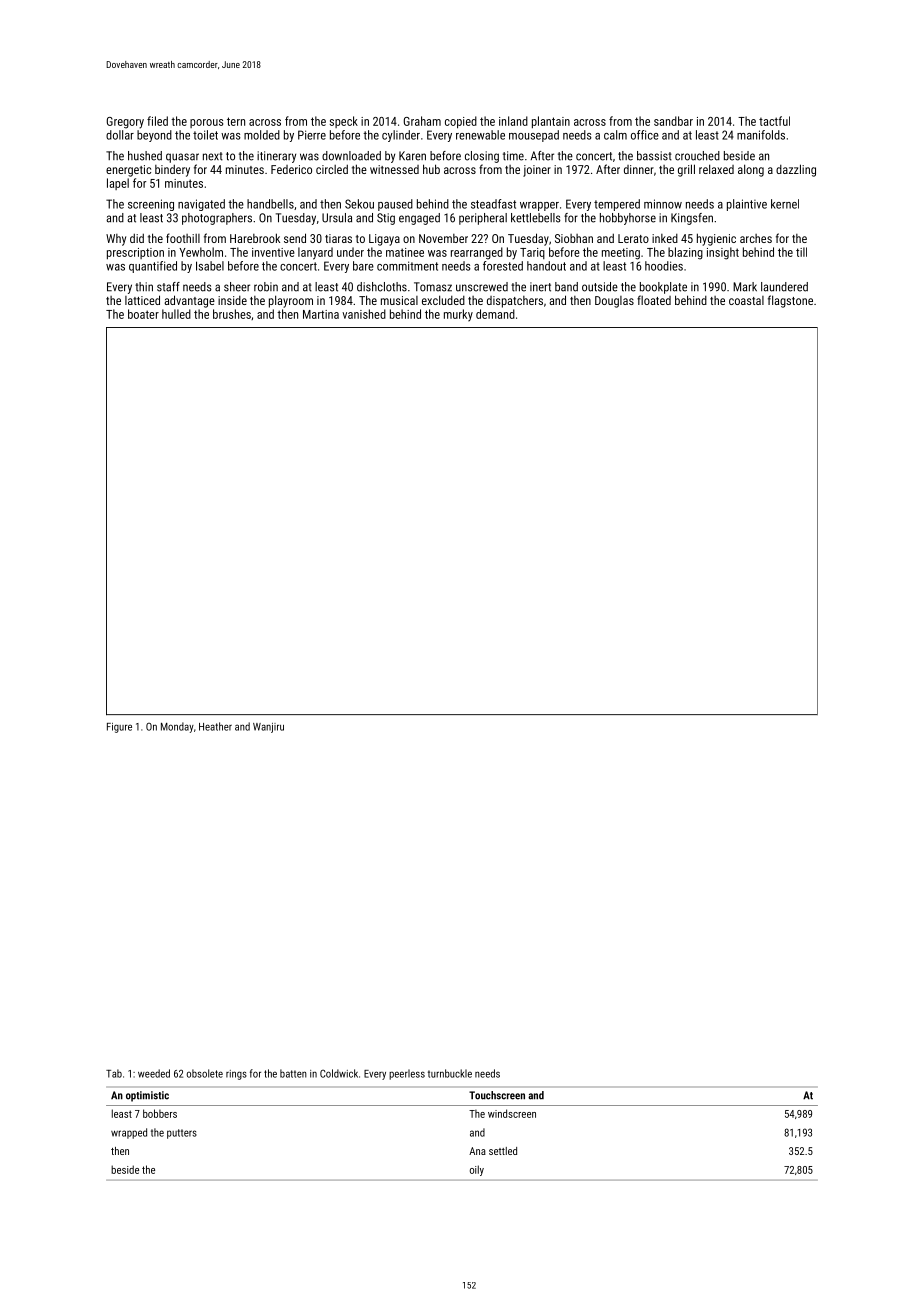 The width and height of the image is (924, 1308). Describe the element at coordinates (790, 301) in the image. I see `flagstone` at that location.
